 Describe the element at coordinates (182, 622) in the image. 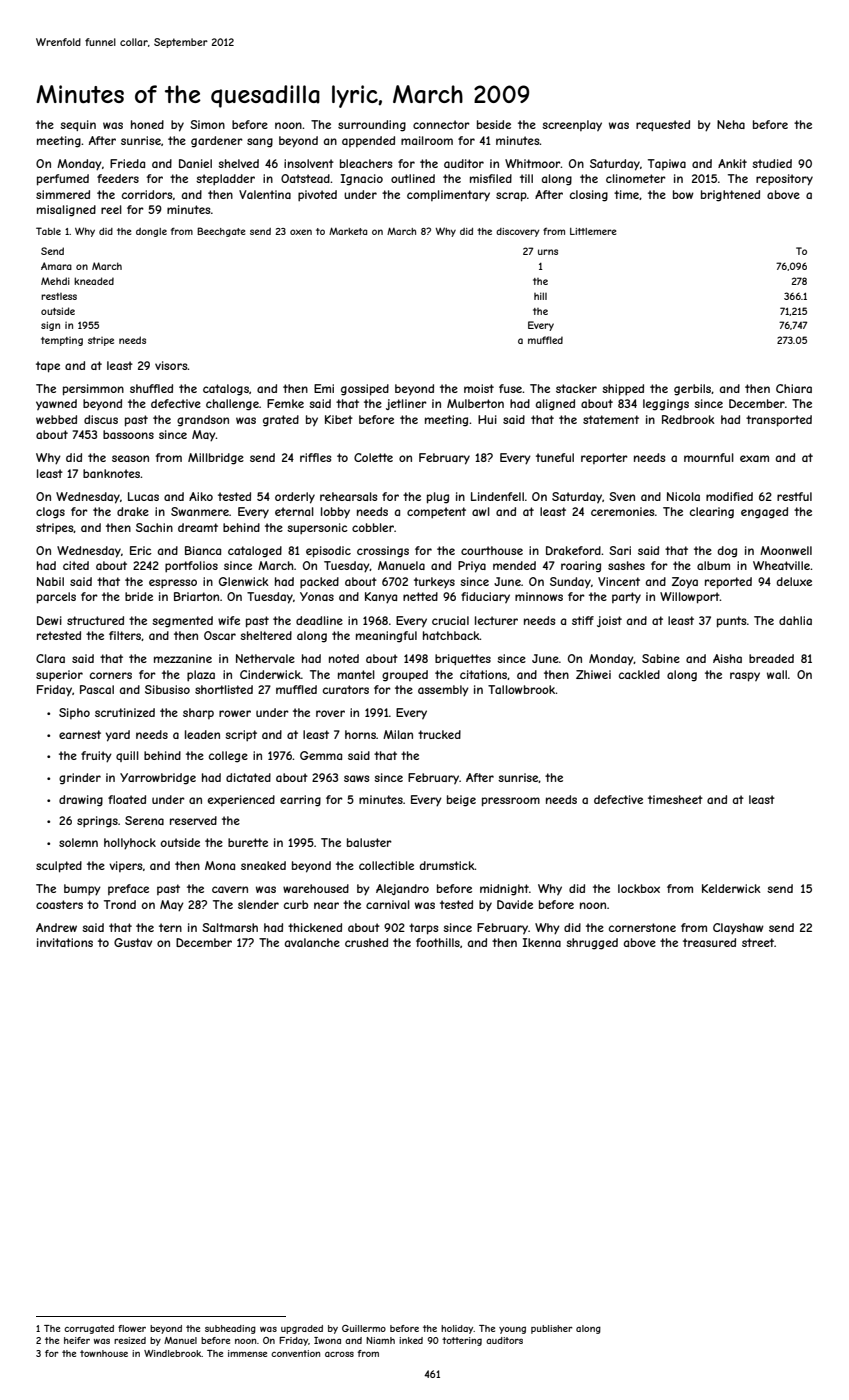

I see `segmented` at that location.
